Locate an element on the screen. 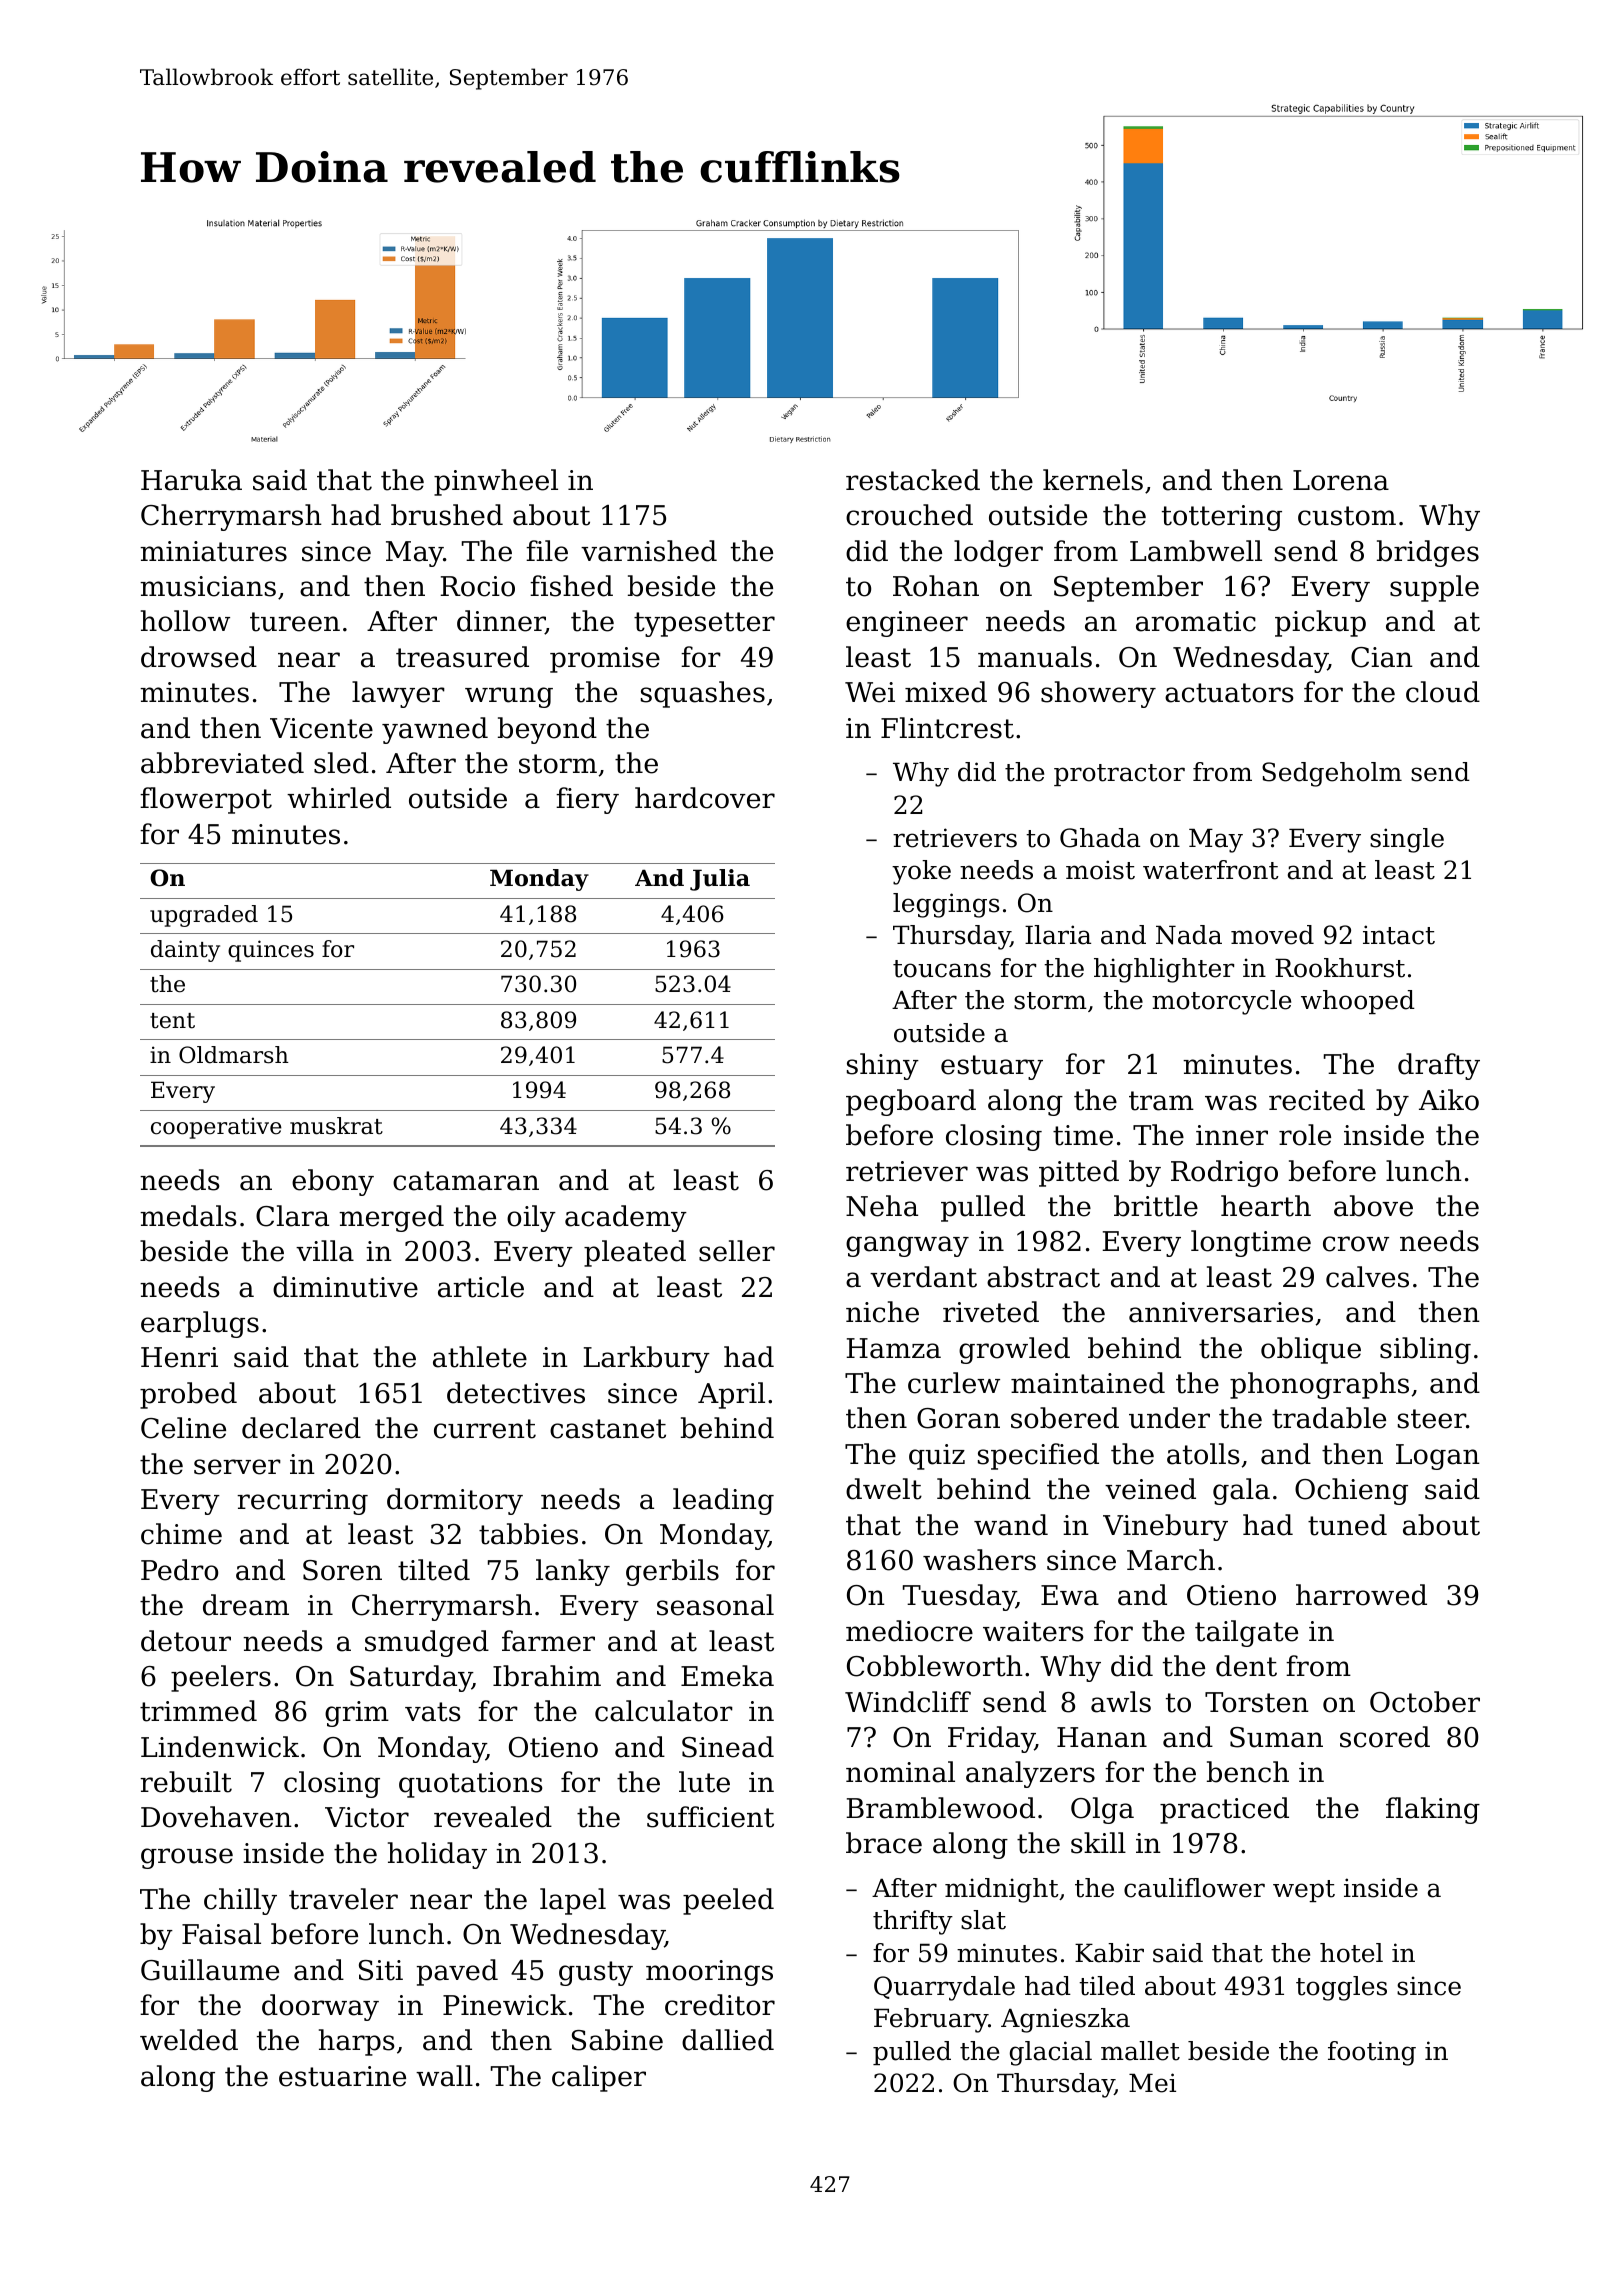  steer is located at coordinates (1432, 1419).
